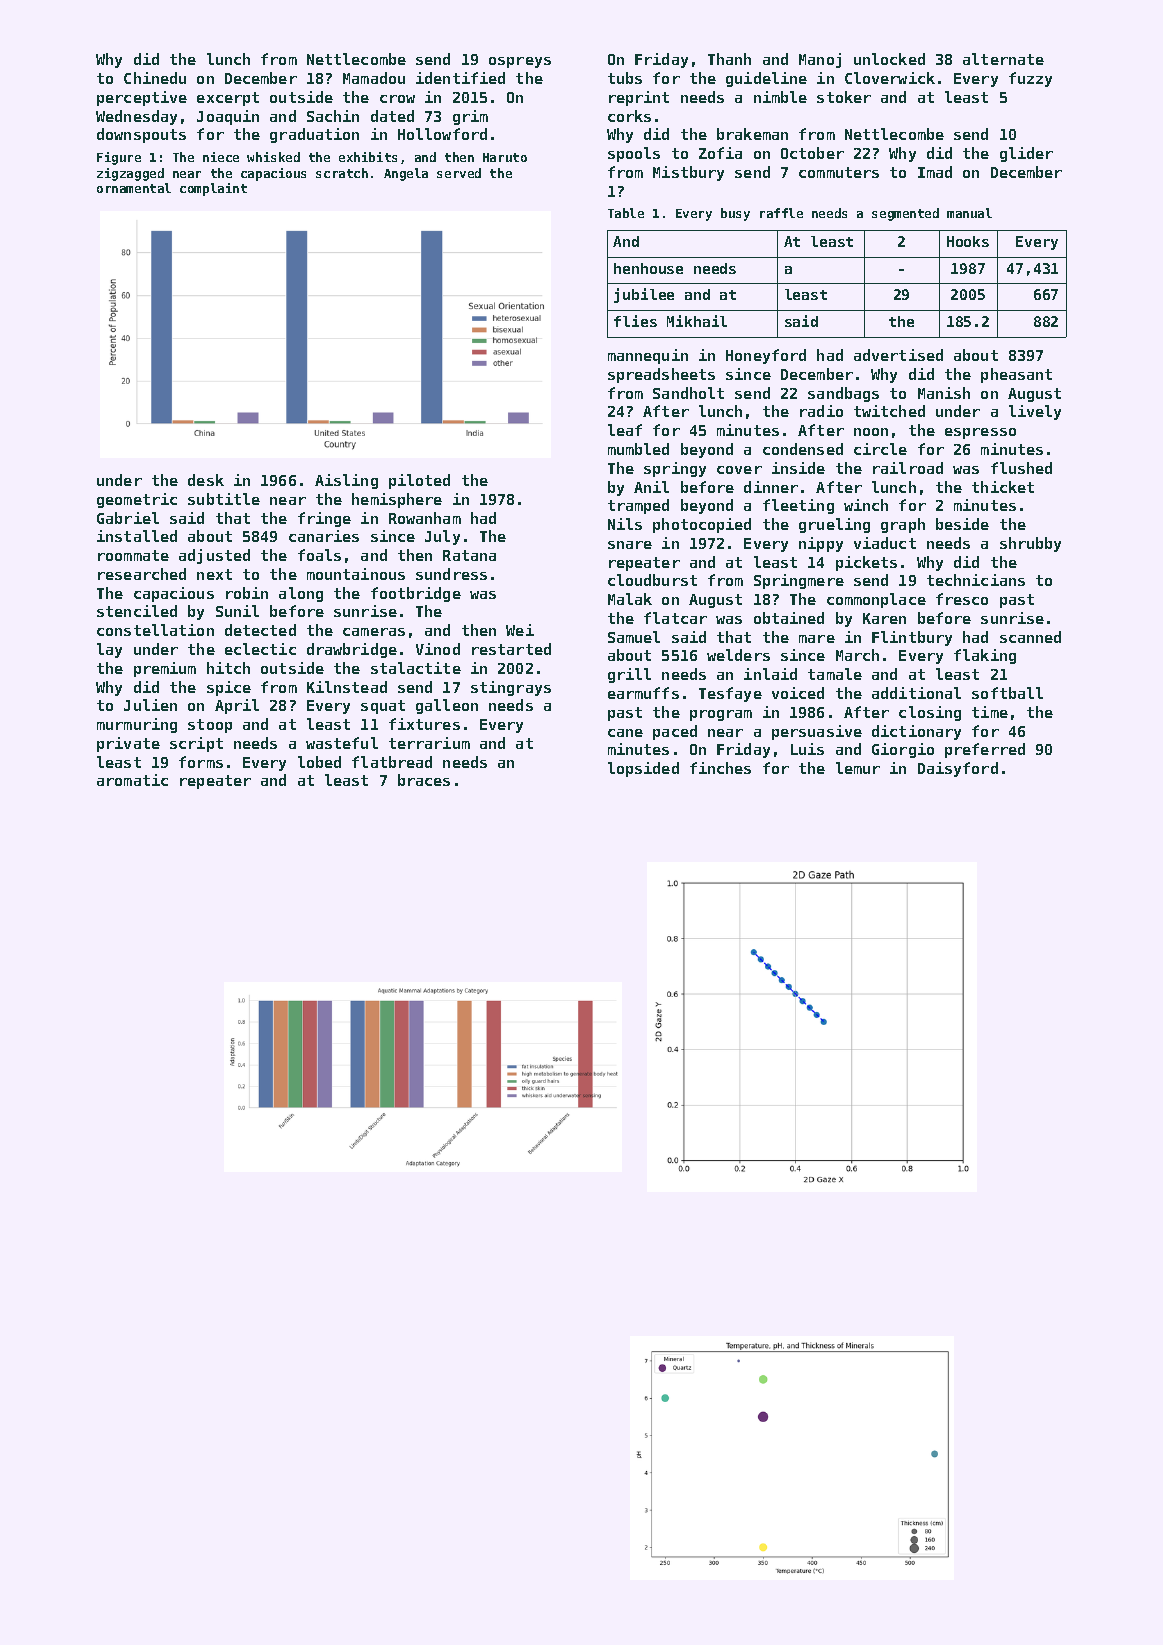 The height and width of the image is (1645, 1163). What do you see at coordinates (155, 78) in the image?
I see `Chinedu` at bounding box center [155, 78].
